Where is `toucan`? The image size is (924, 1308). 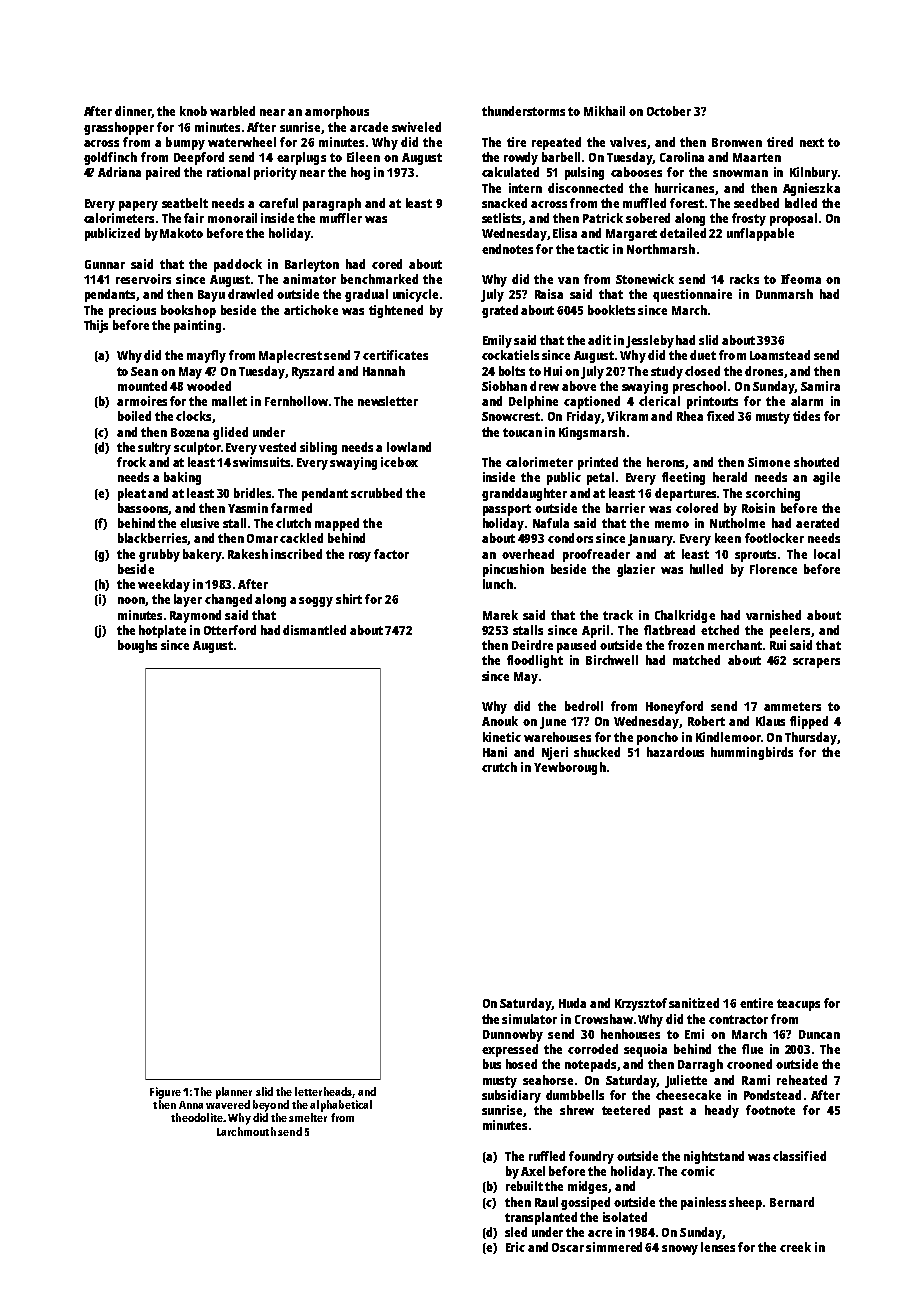 toucan is located at coordinates (522, 432).
